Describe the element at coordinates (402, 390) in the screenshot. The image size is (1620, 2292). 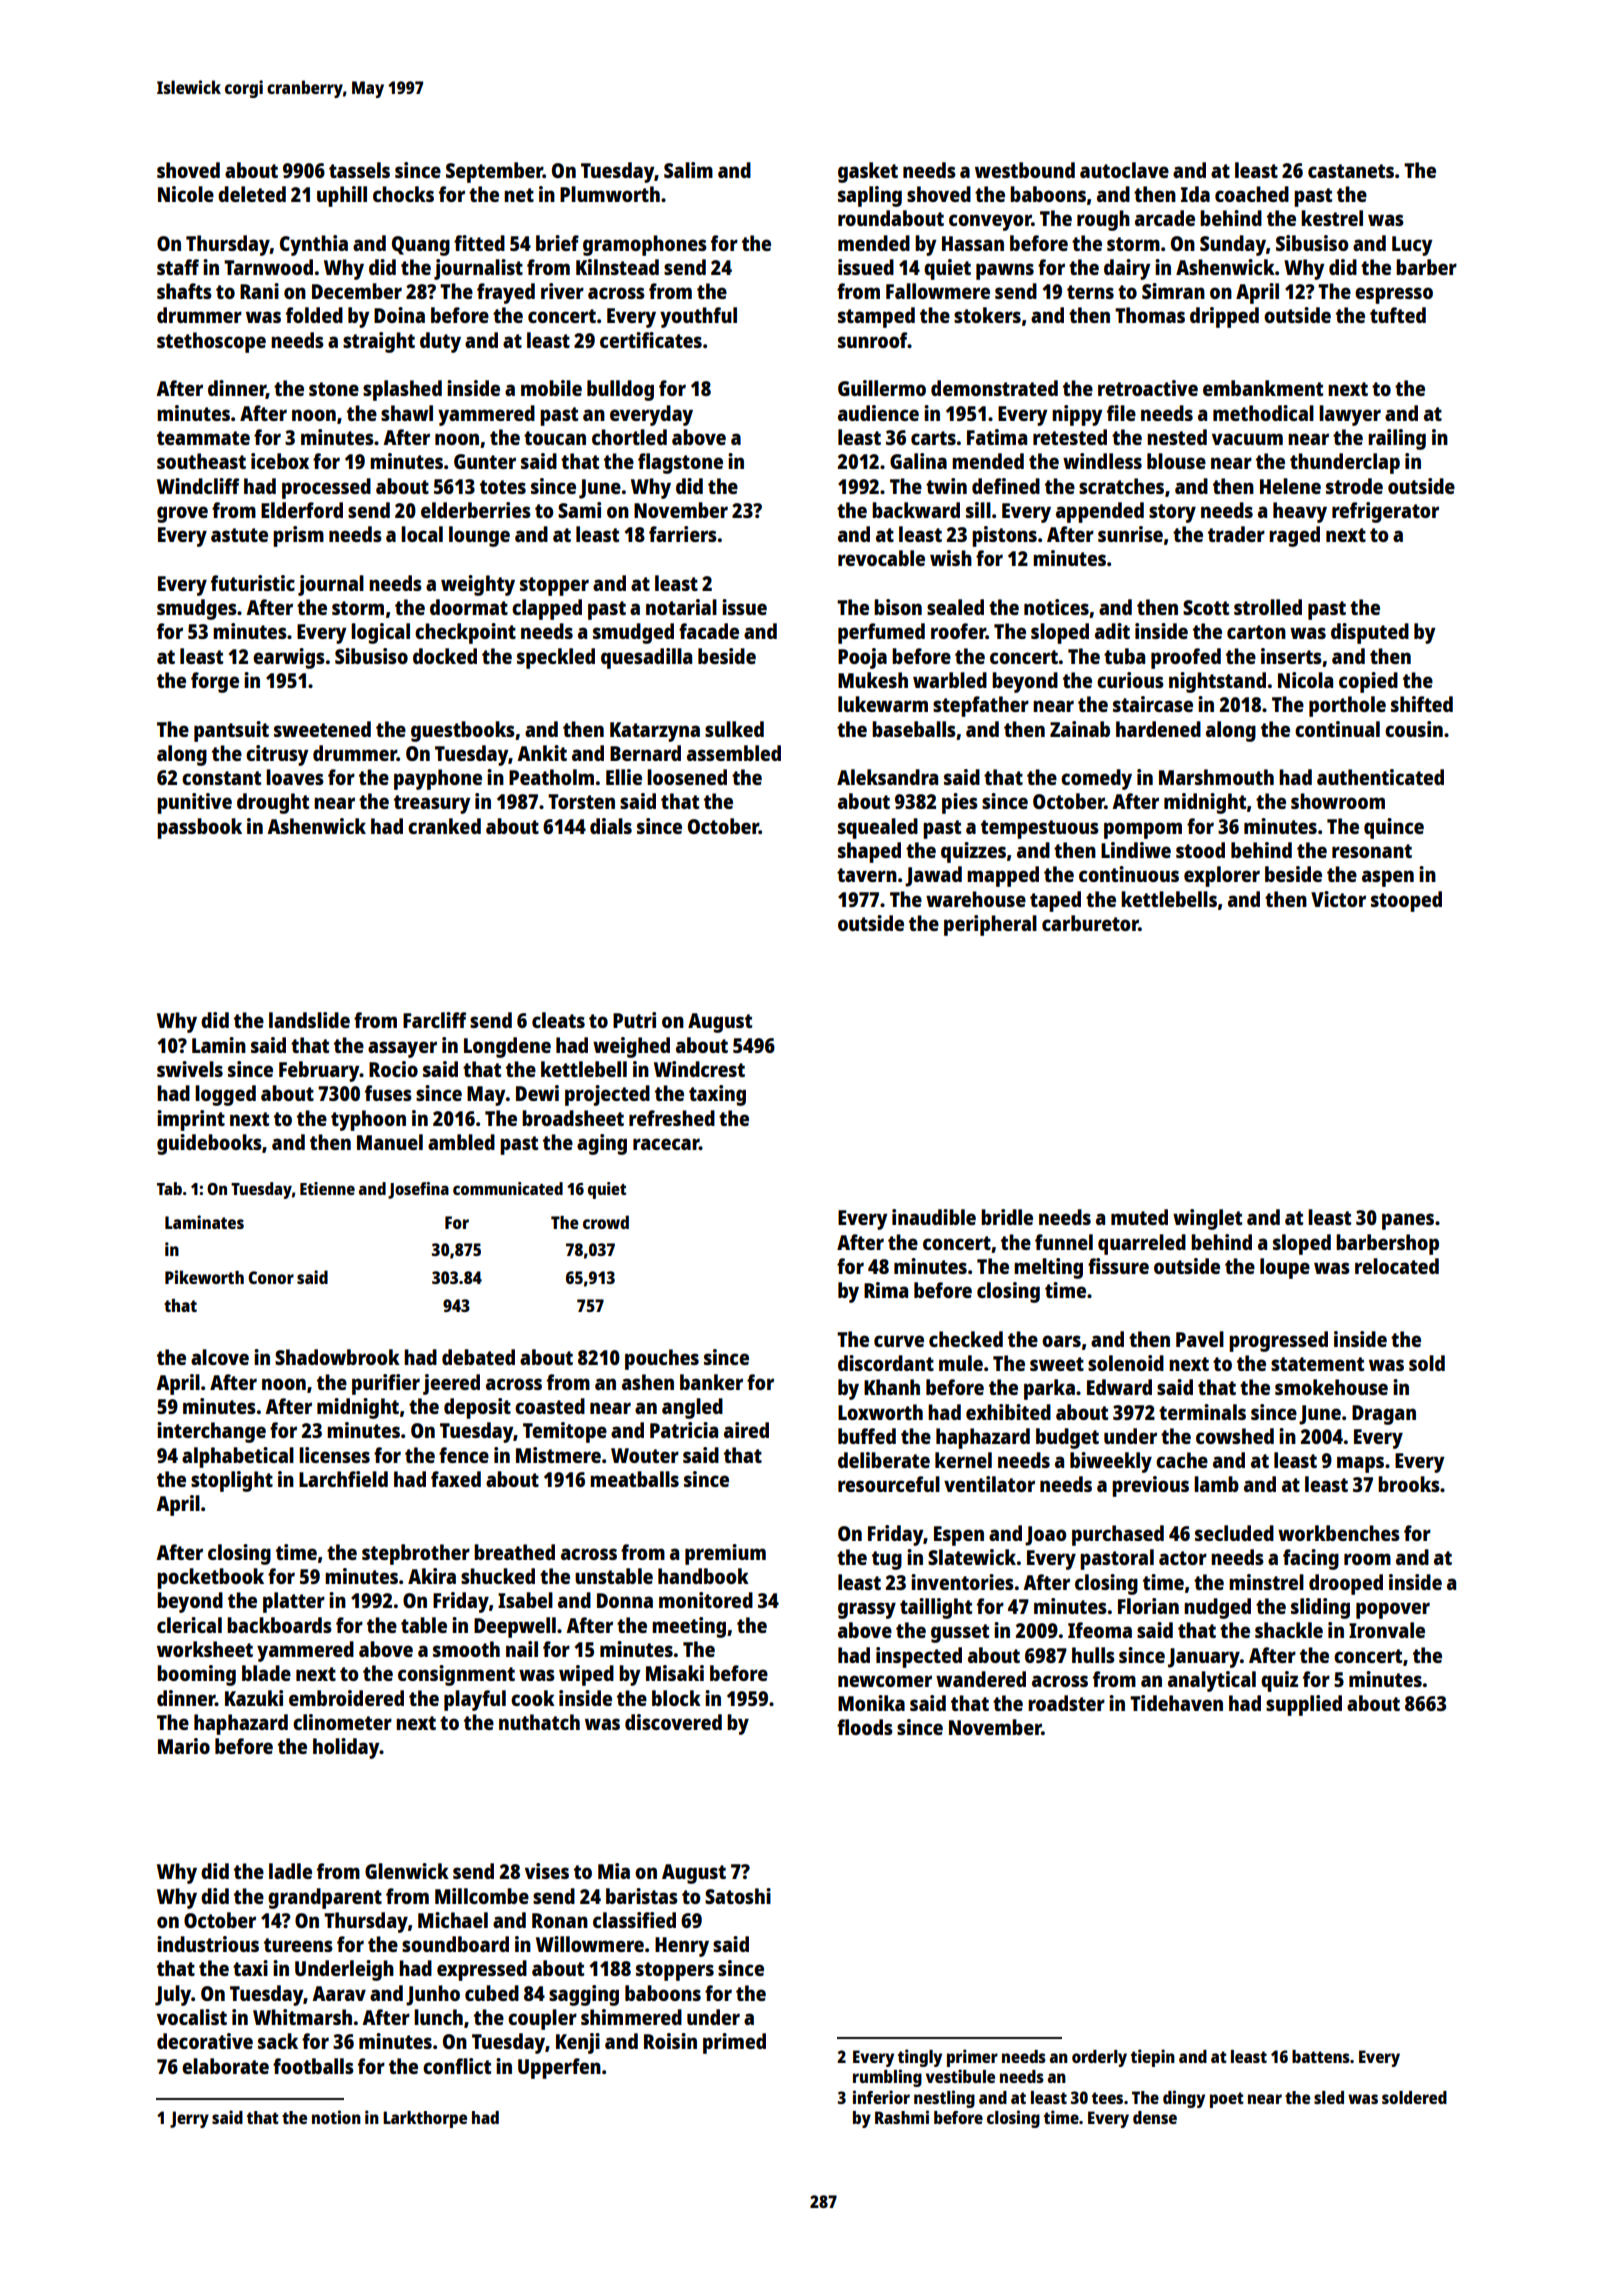
I see `splashed` at that location.
